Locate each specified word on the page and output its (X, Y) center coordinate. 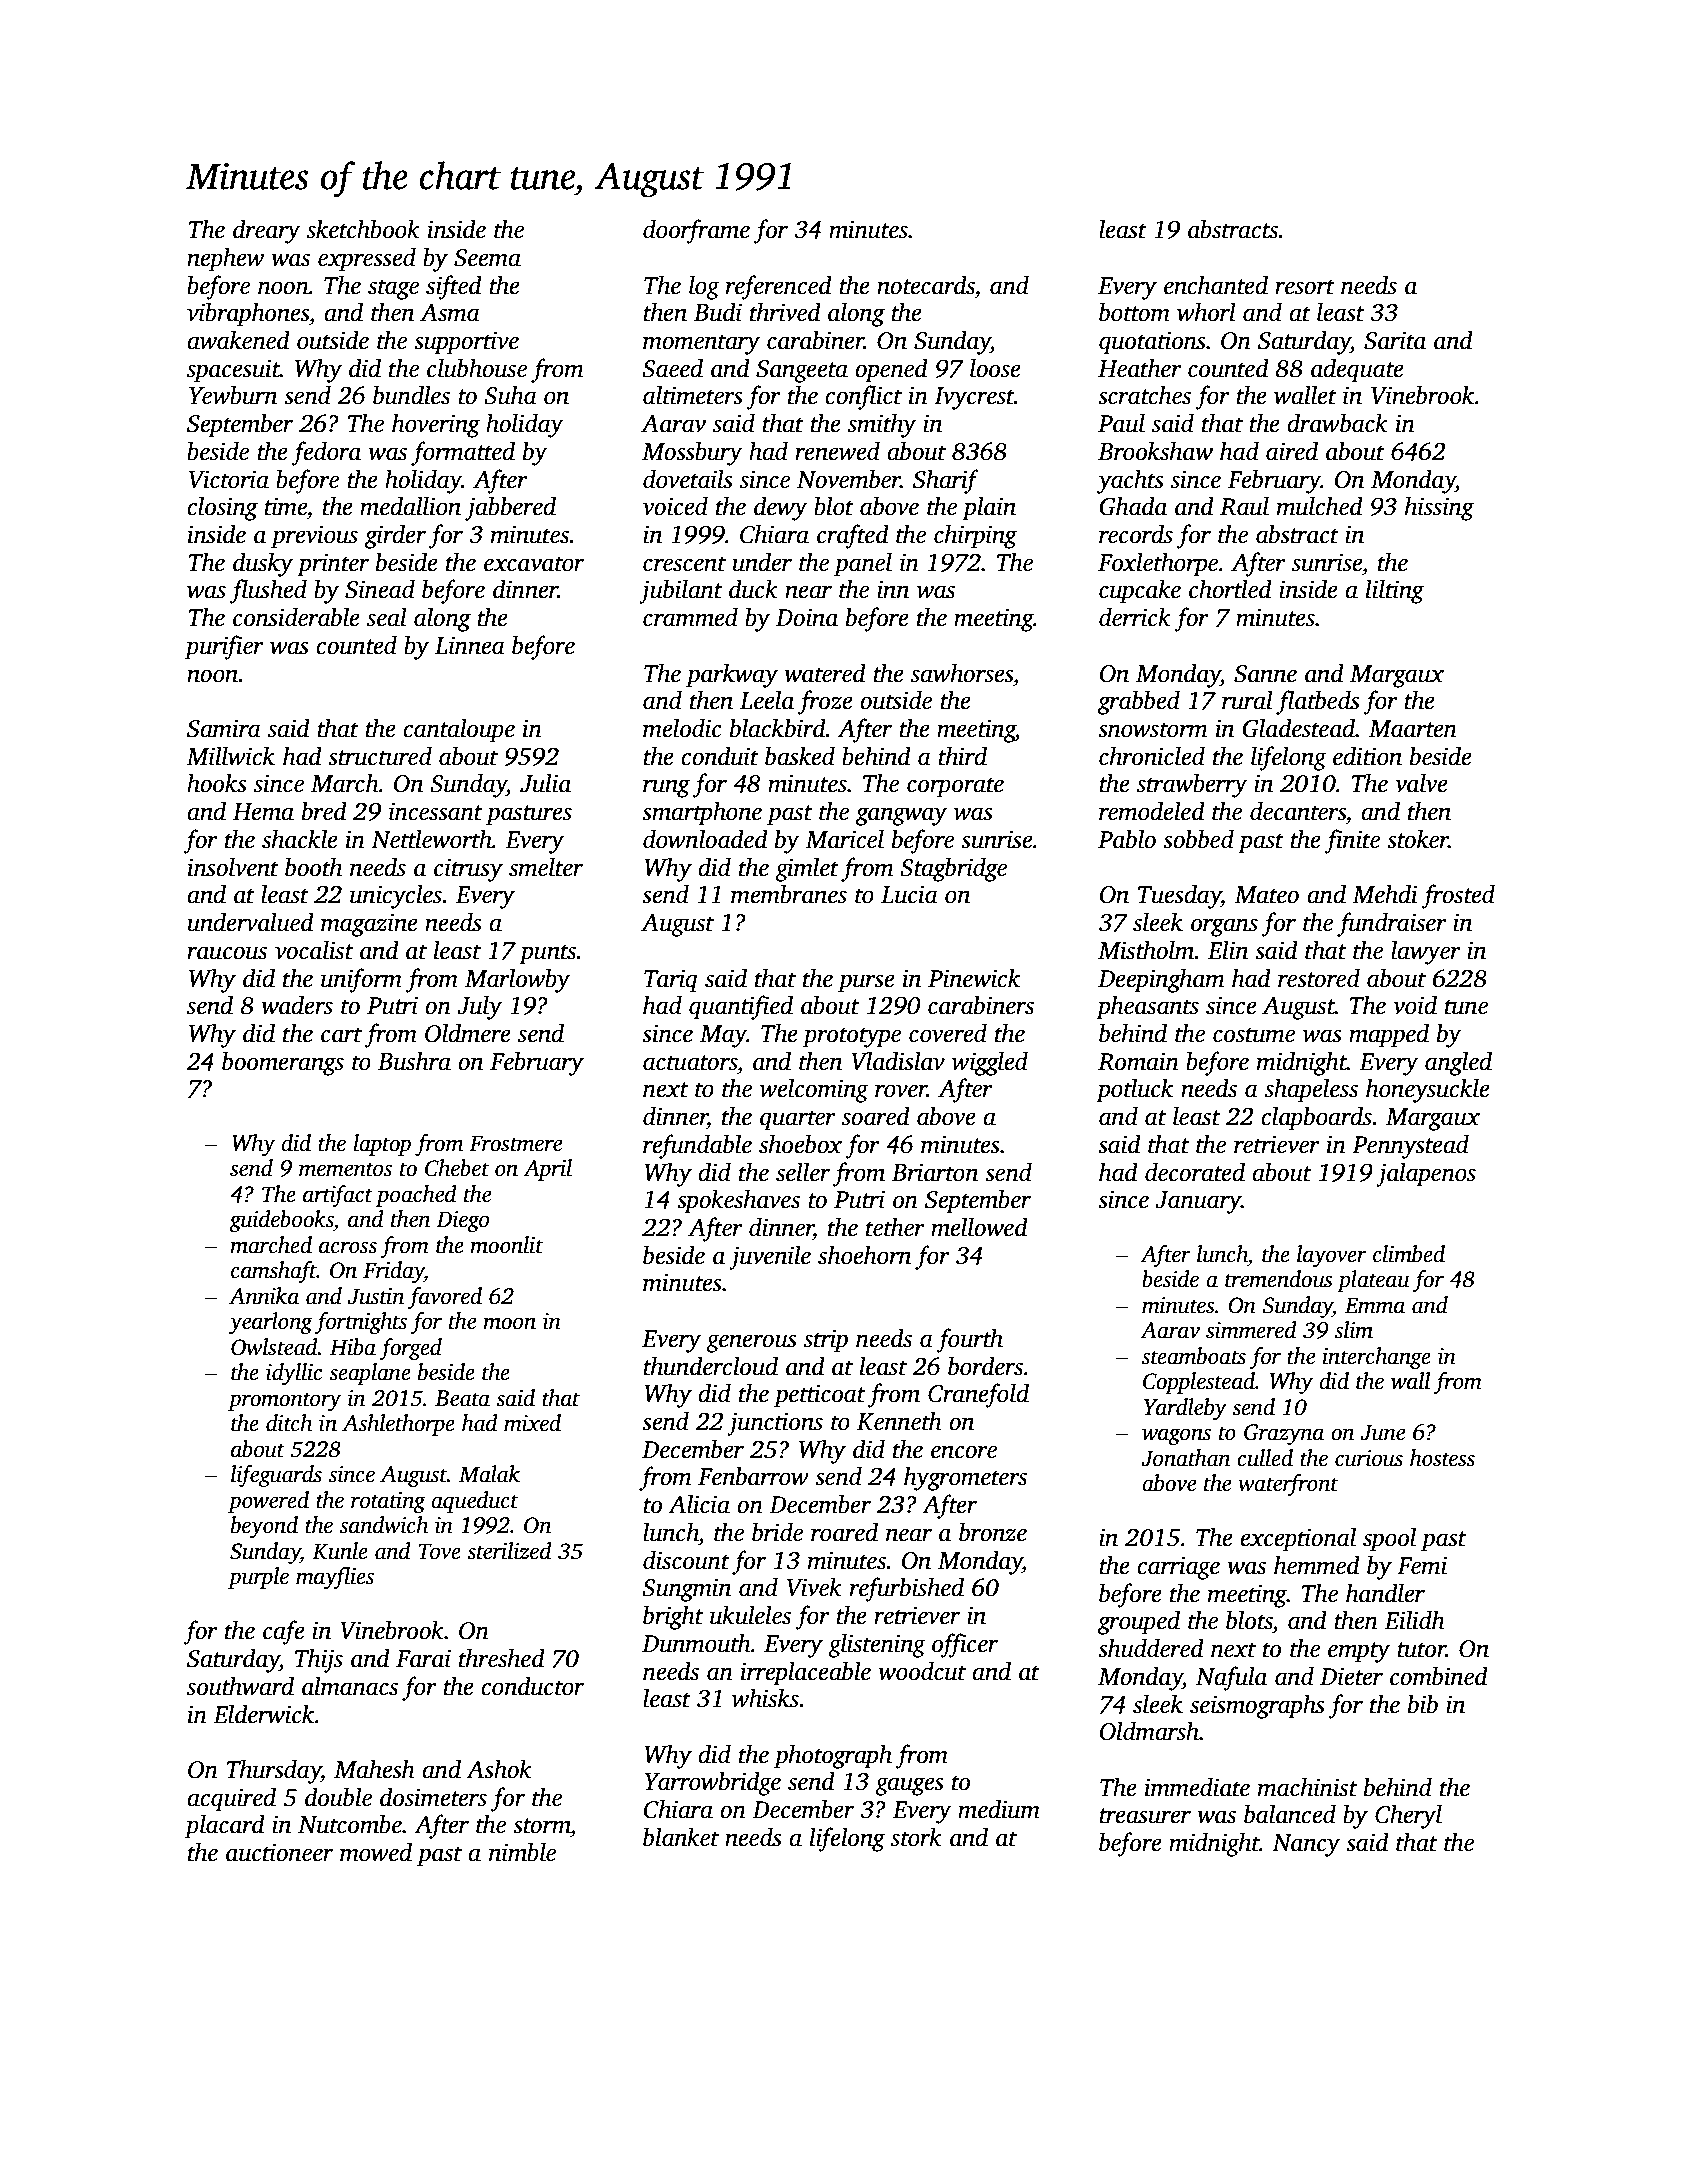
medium (999, 1809)
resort (1305, 287)
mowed (376, 1852)
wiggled (990, 1063)
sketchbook (363, 229)
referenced (779, 287)
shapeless (1311, 1090)
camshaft (274, 1272)
